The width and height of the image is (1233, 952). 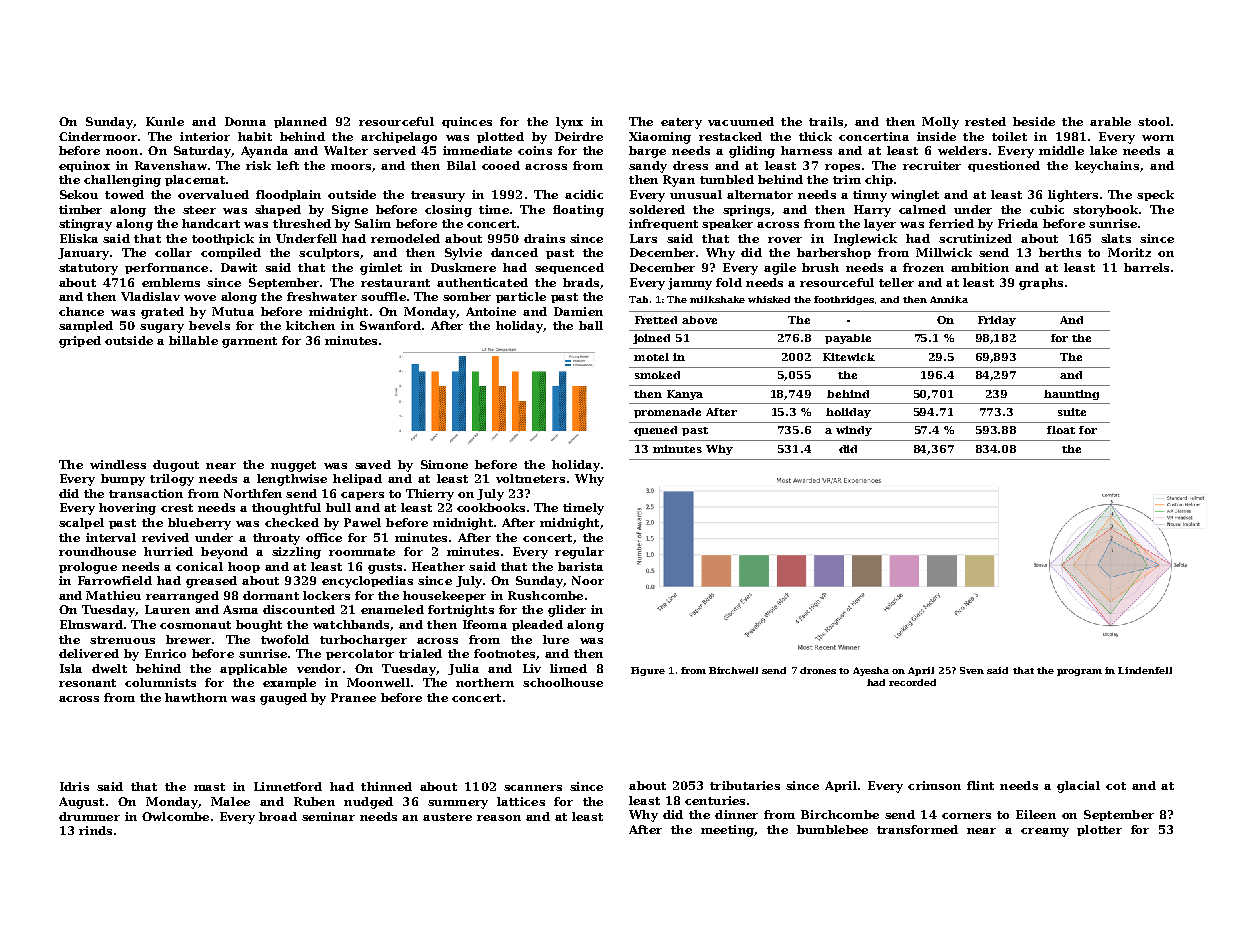 What do you see at coordinates (91, 624) in the image?
I see `Elmsward` at bounding box center [91, 624].
